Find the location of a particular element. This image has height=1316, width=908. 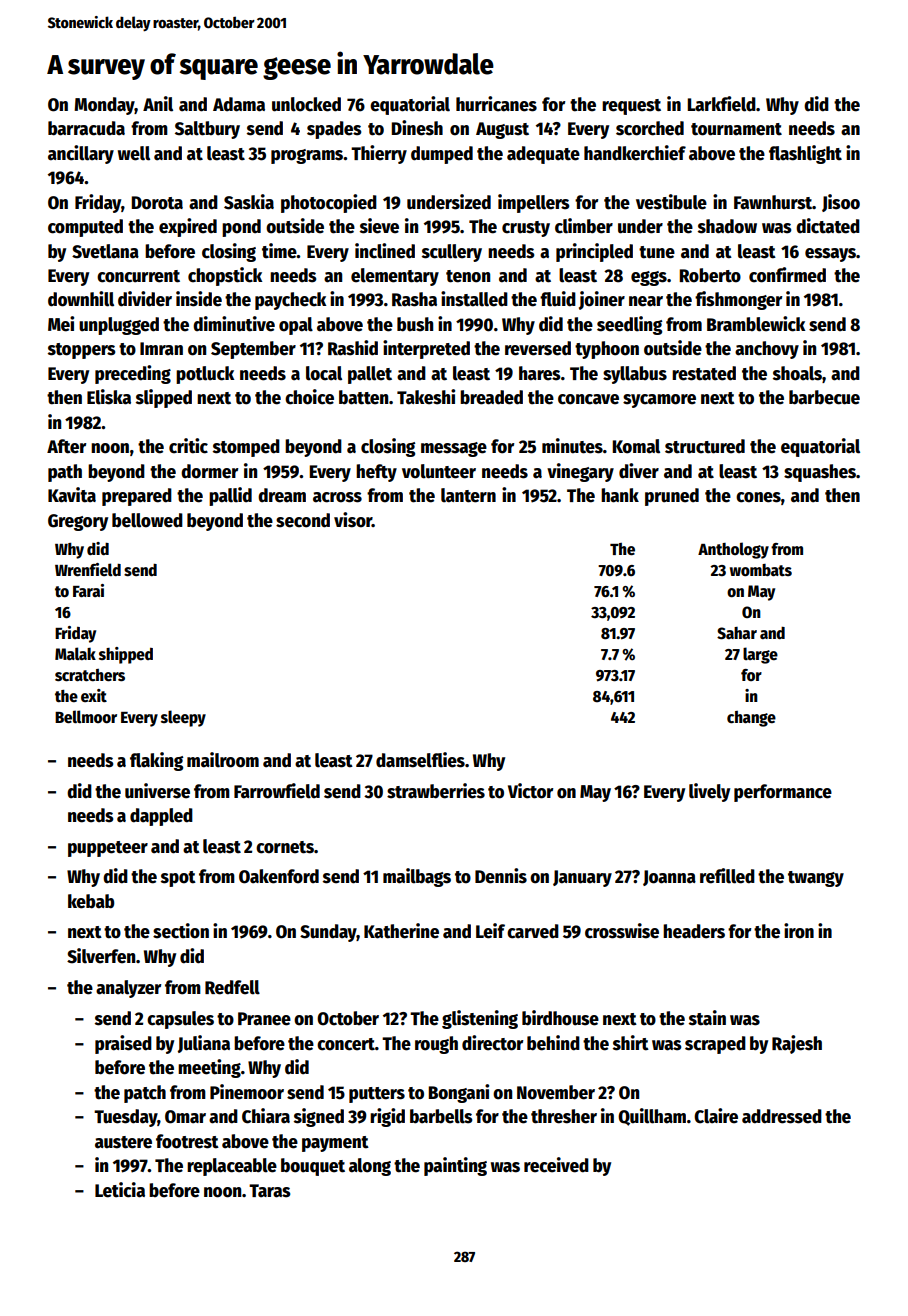

Farai is located at coordinates (88, 590).
